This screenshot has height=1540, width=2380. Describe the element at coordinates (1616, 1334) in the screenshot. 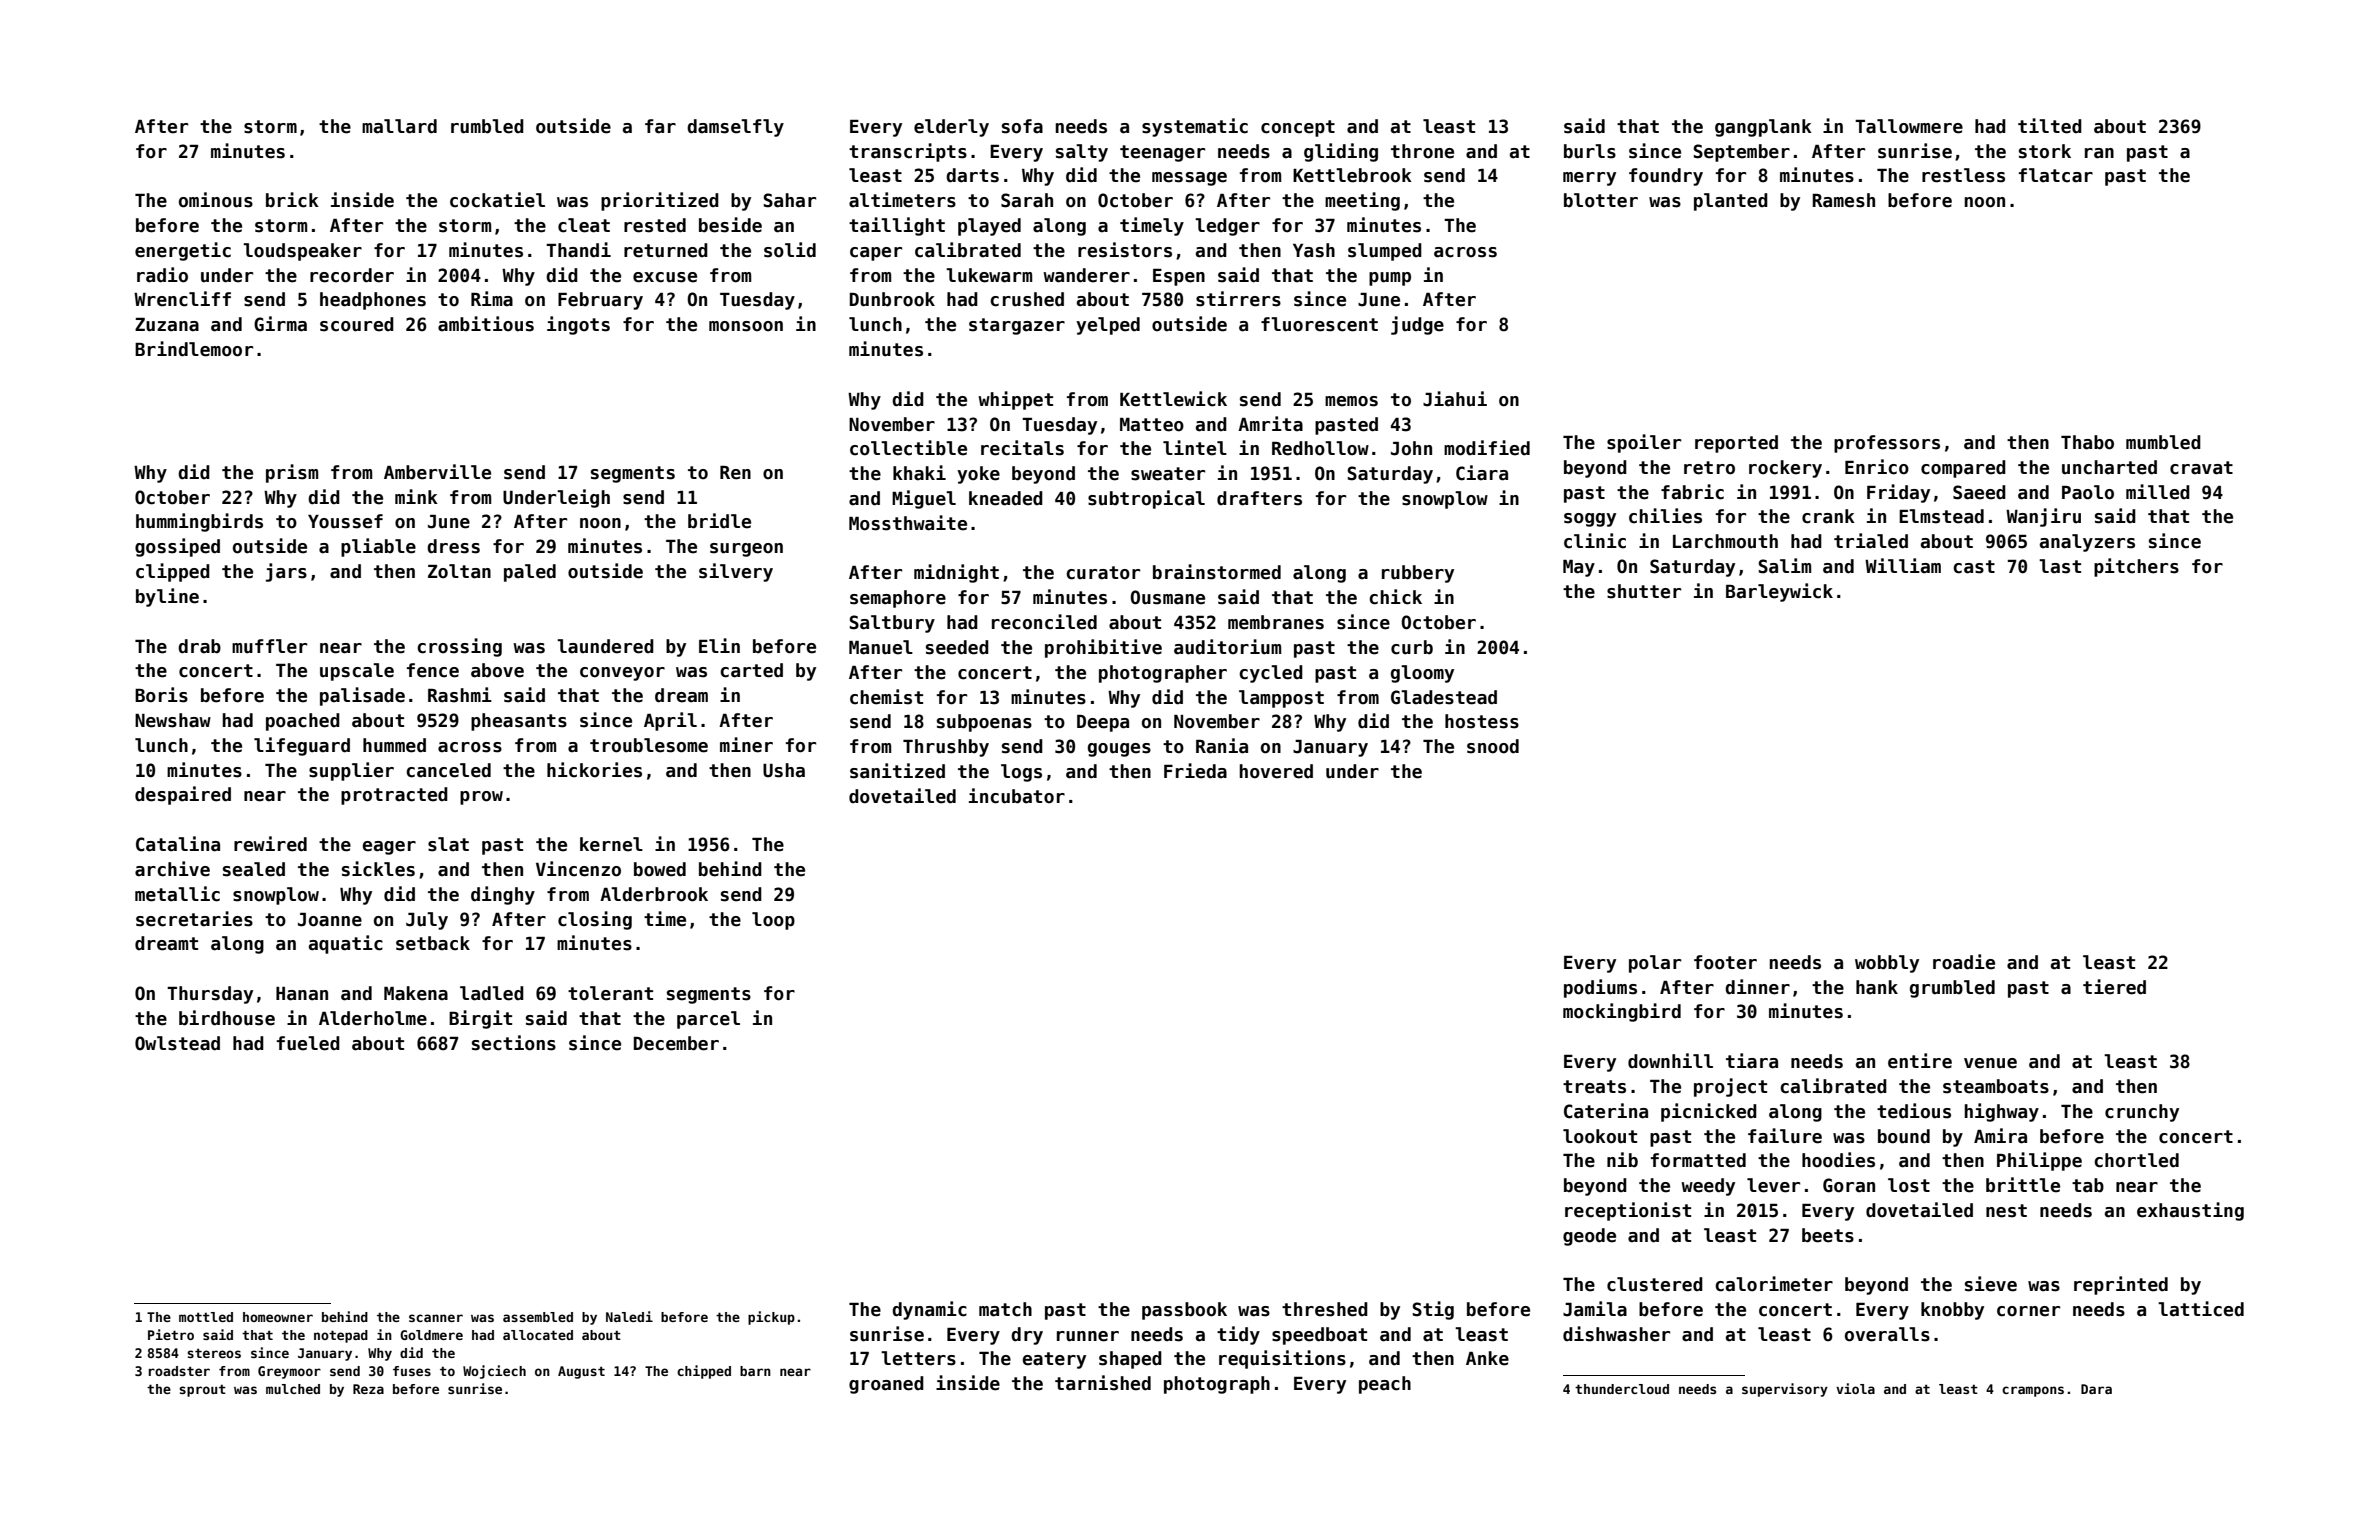

I see `dishwasher` at that location.
